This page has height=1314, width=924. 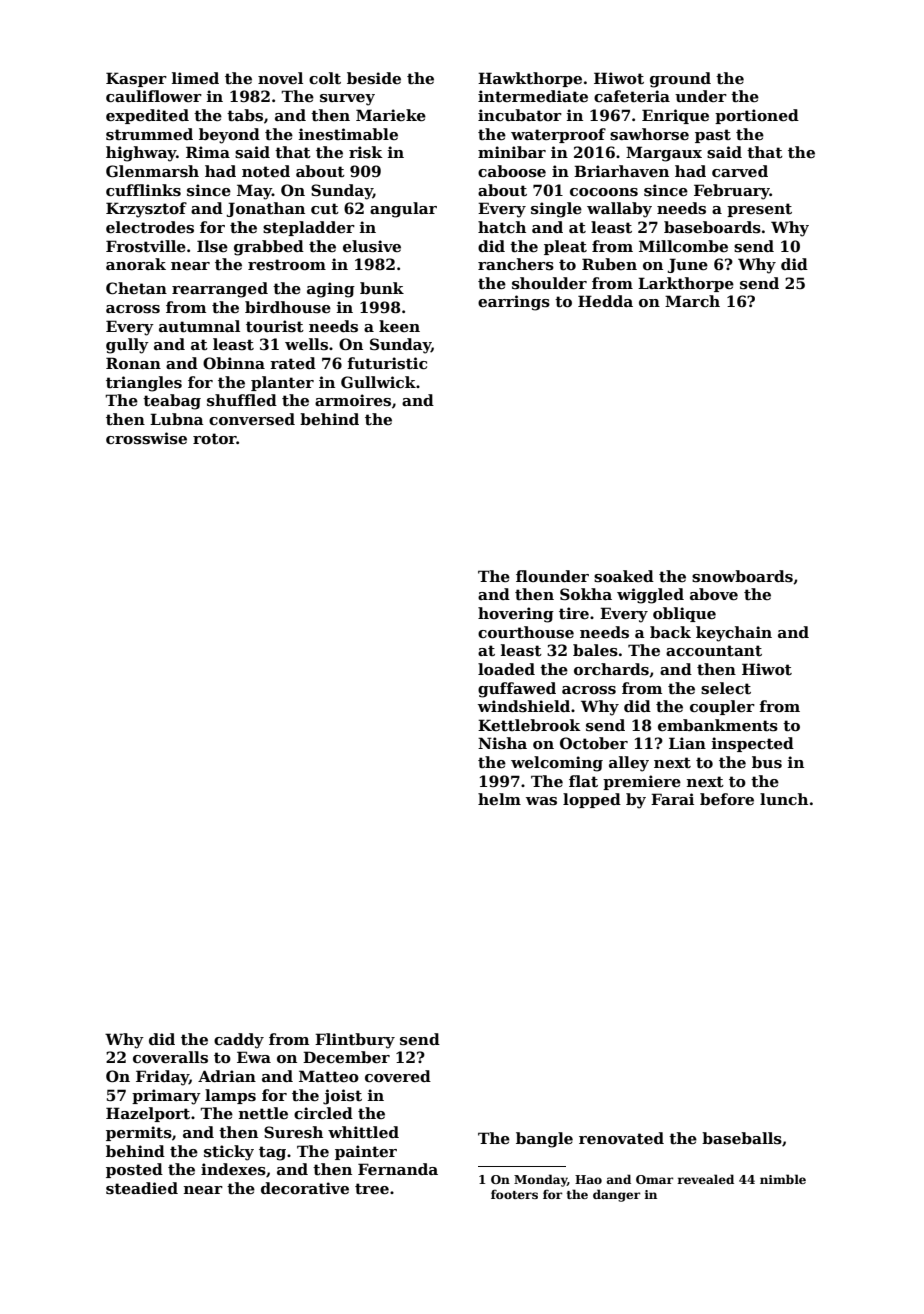 I want to click on Hawkthorpe, so click(x=530, y=79).
